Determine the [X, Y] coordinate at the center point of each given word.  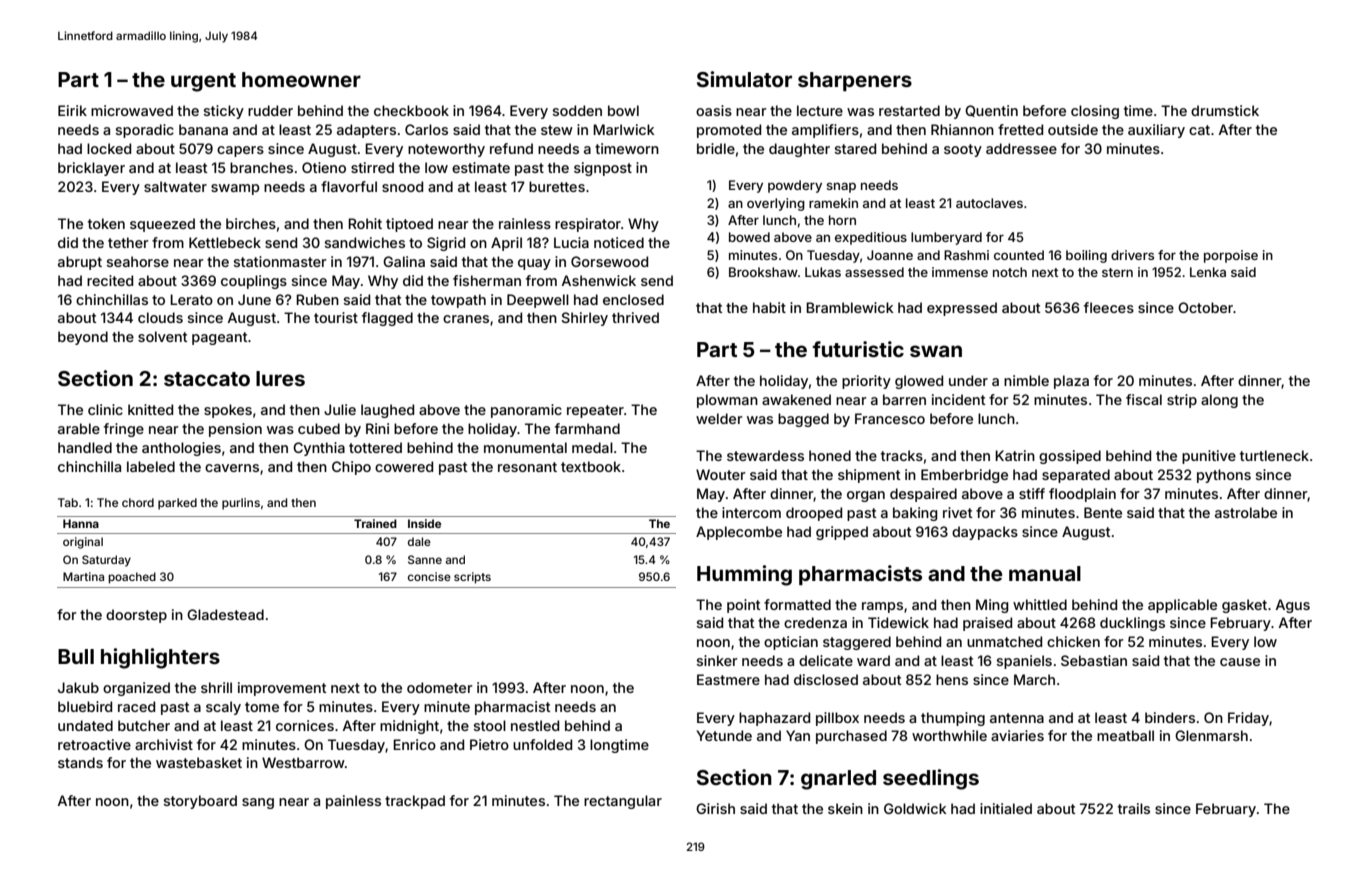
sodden [577, 110]
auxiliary [1156, 131]
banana [203, 129]
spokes [228, 411]
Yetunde [724, 735]
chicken [1073, 641]
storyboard [200, 802]
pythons [1224, 476]
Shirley [584, 319]
